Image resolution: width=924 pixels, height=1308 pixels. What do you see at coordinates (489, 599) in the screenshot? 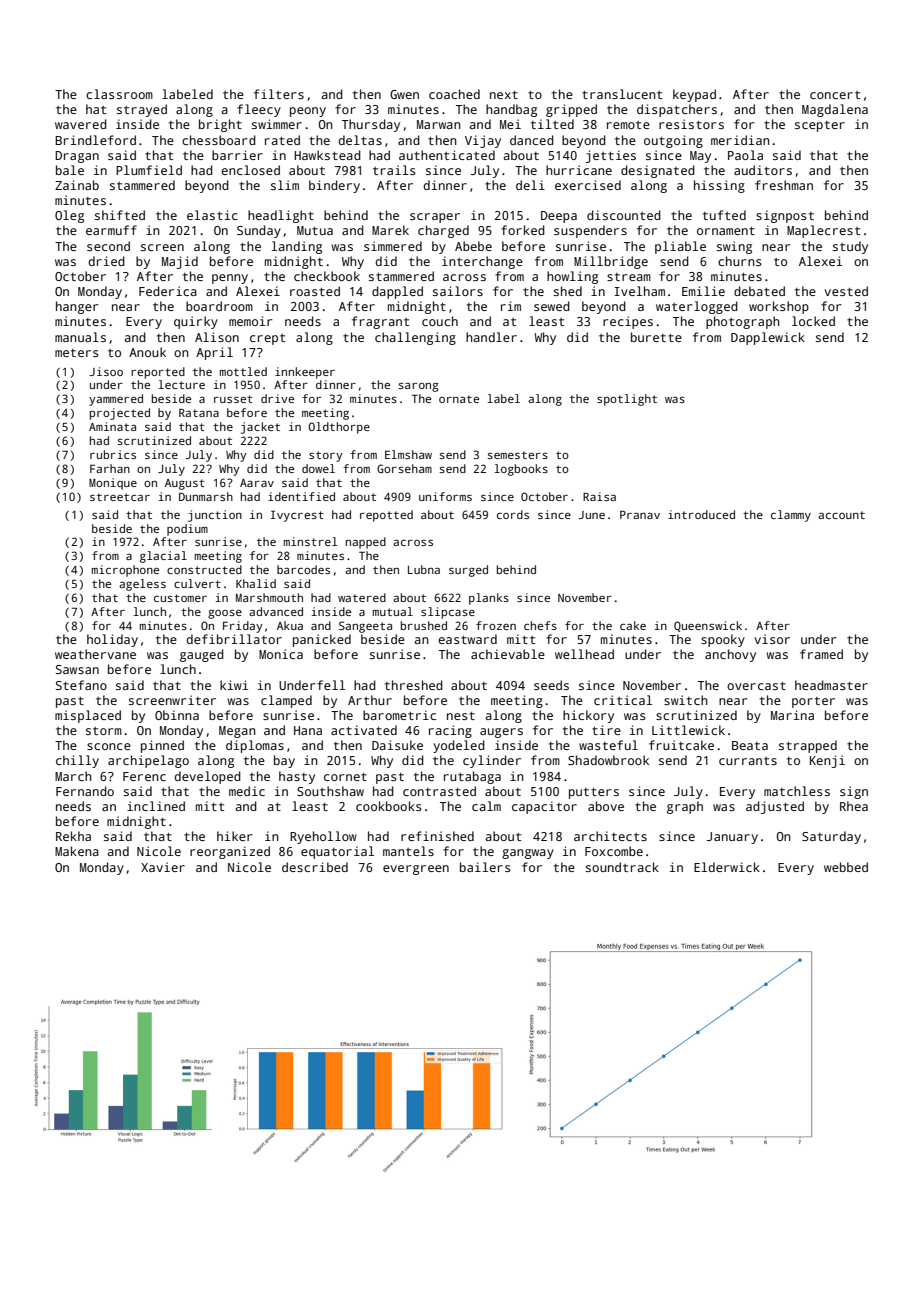
I see `planks` at bounding box center [489, 599].
